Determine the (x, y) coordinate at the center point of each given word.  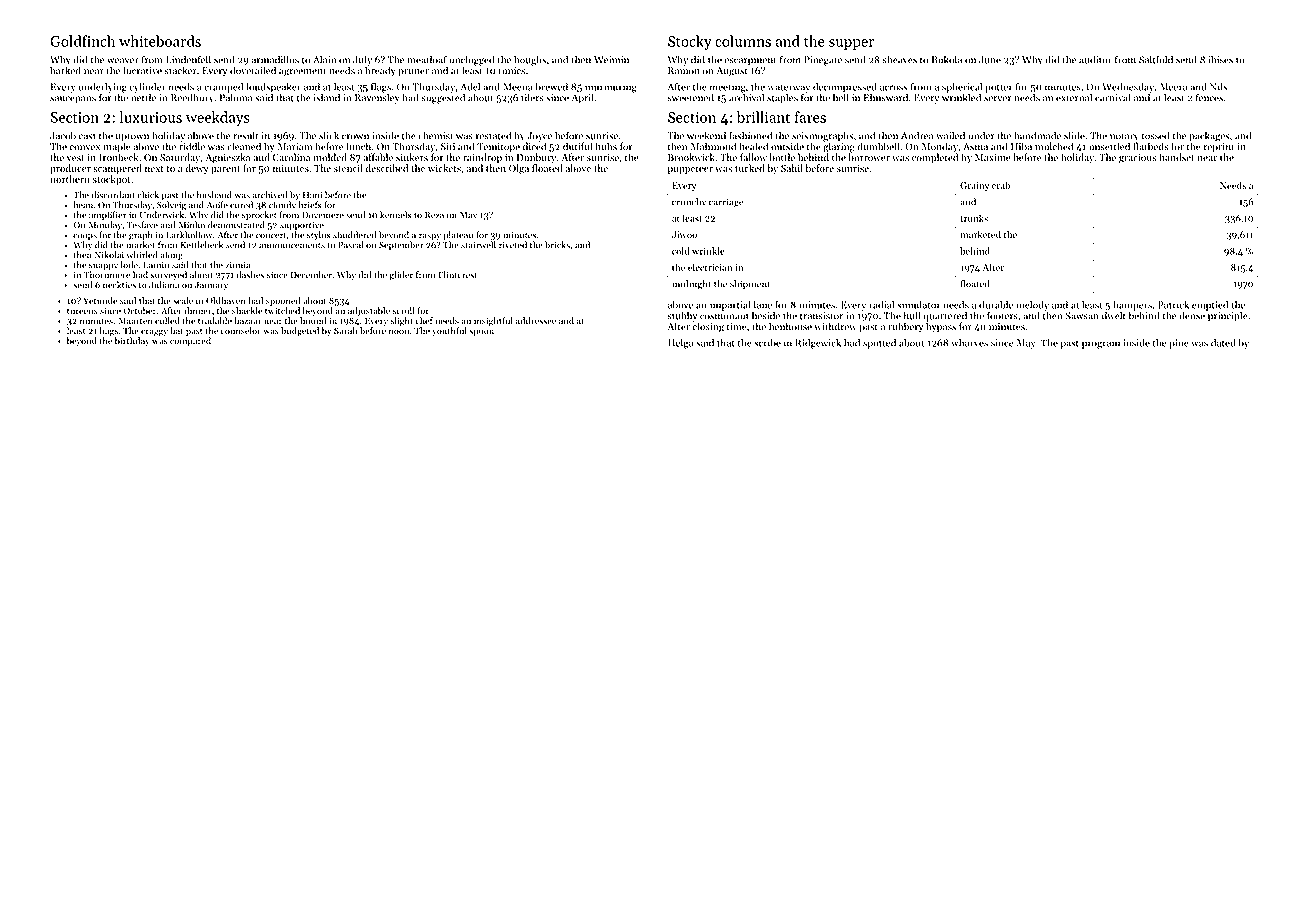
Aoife (217, 205)
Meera (1173, 87)
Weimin (611, 60)
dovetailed (253, 70)
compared (190, 341)
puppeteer (690, 170)
